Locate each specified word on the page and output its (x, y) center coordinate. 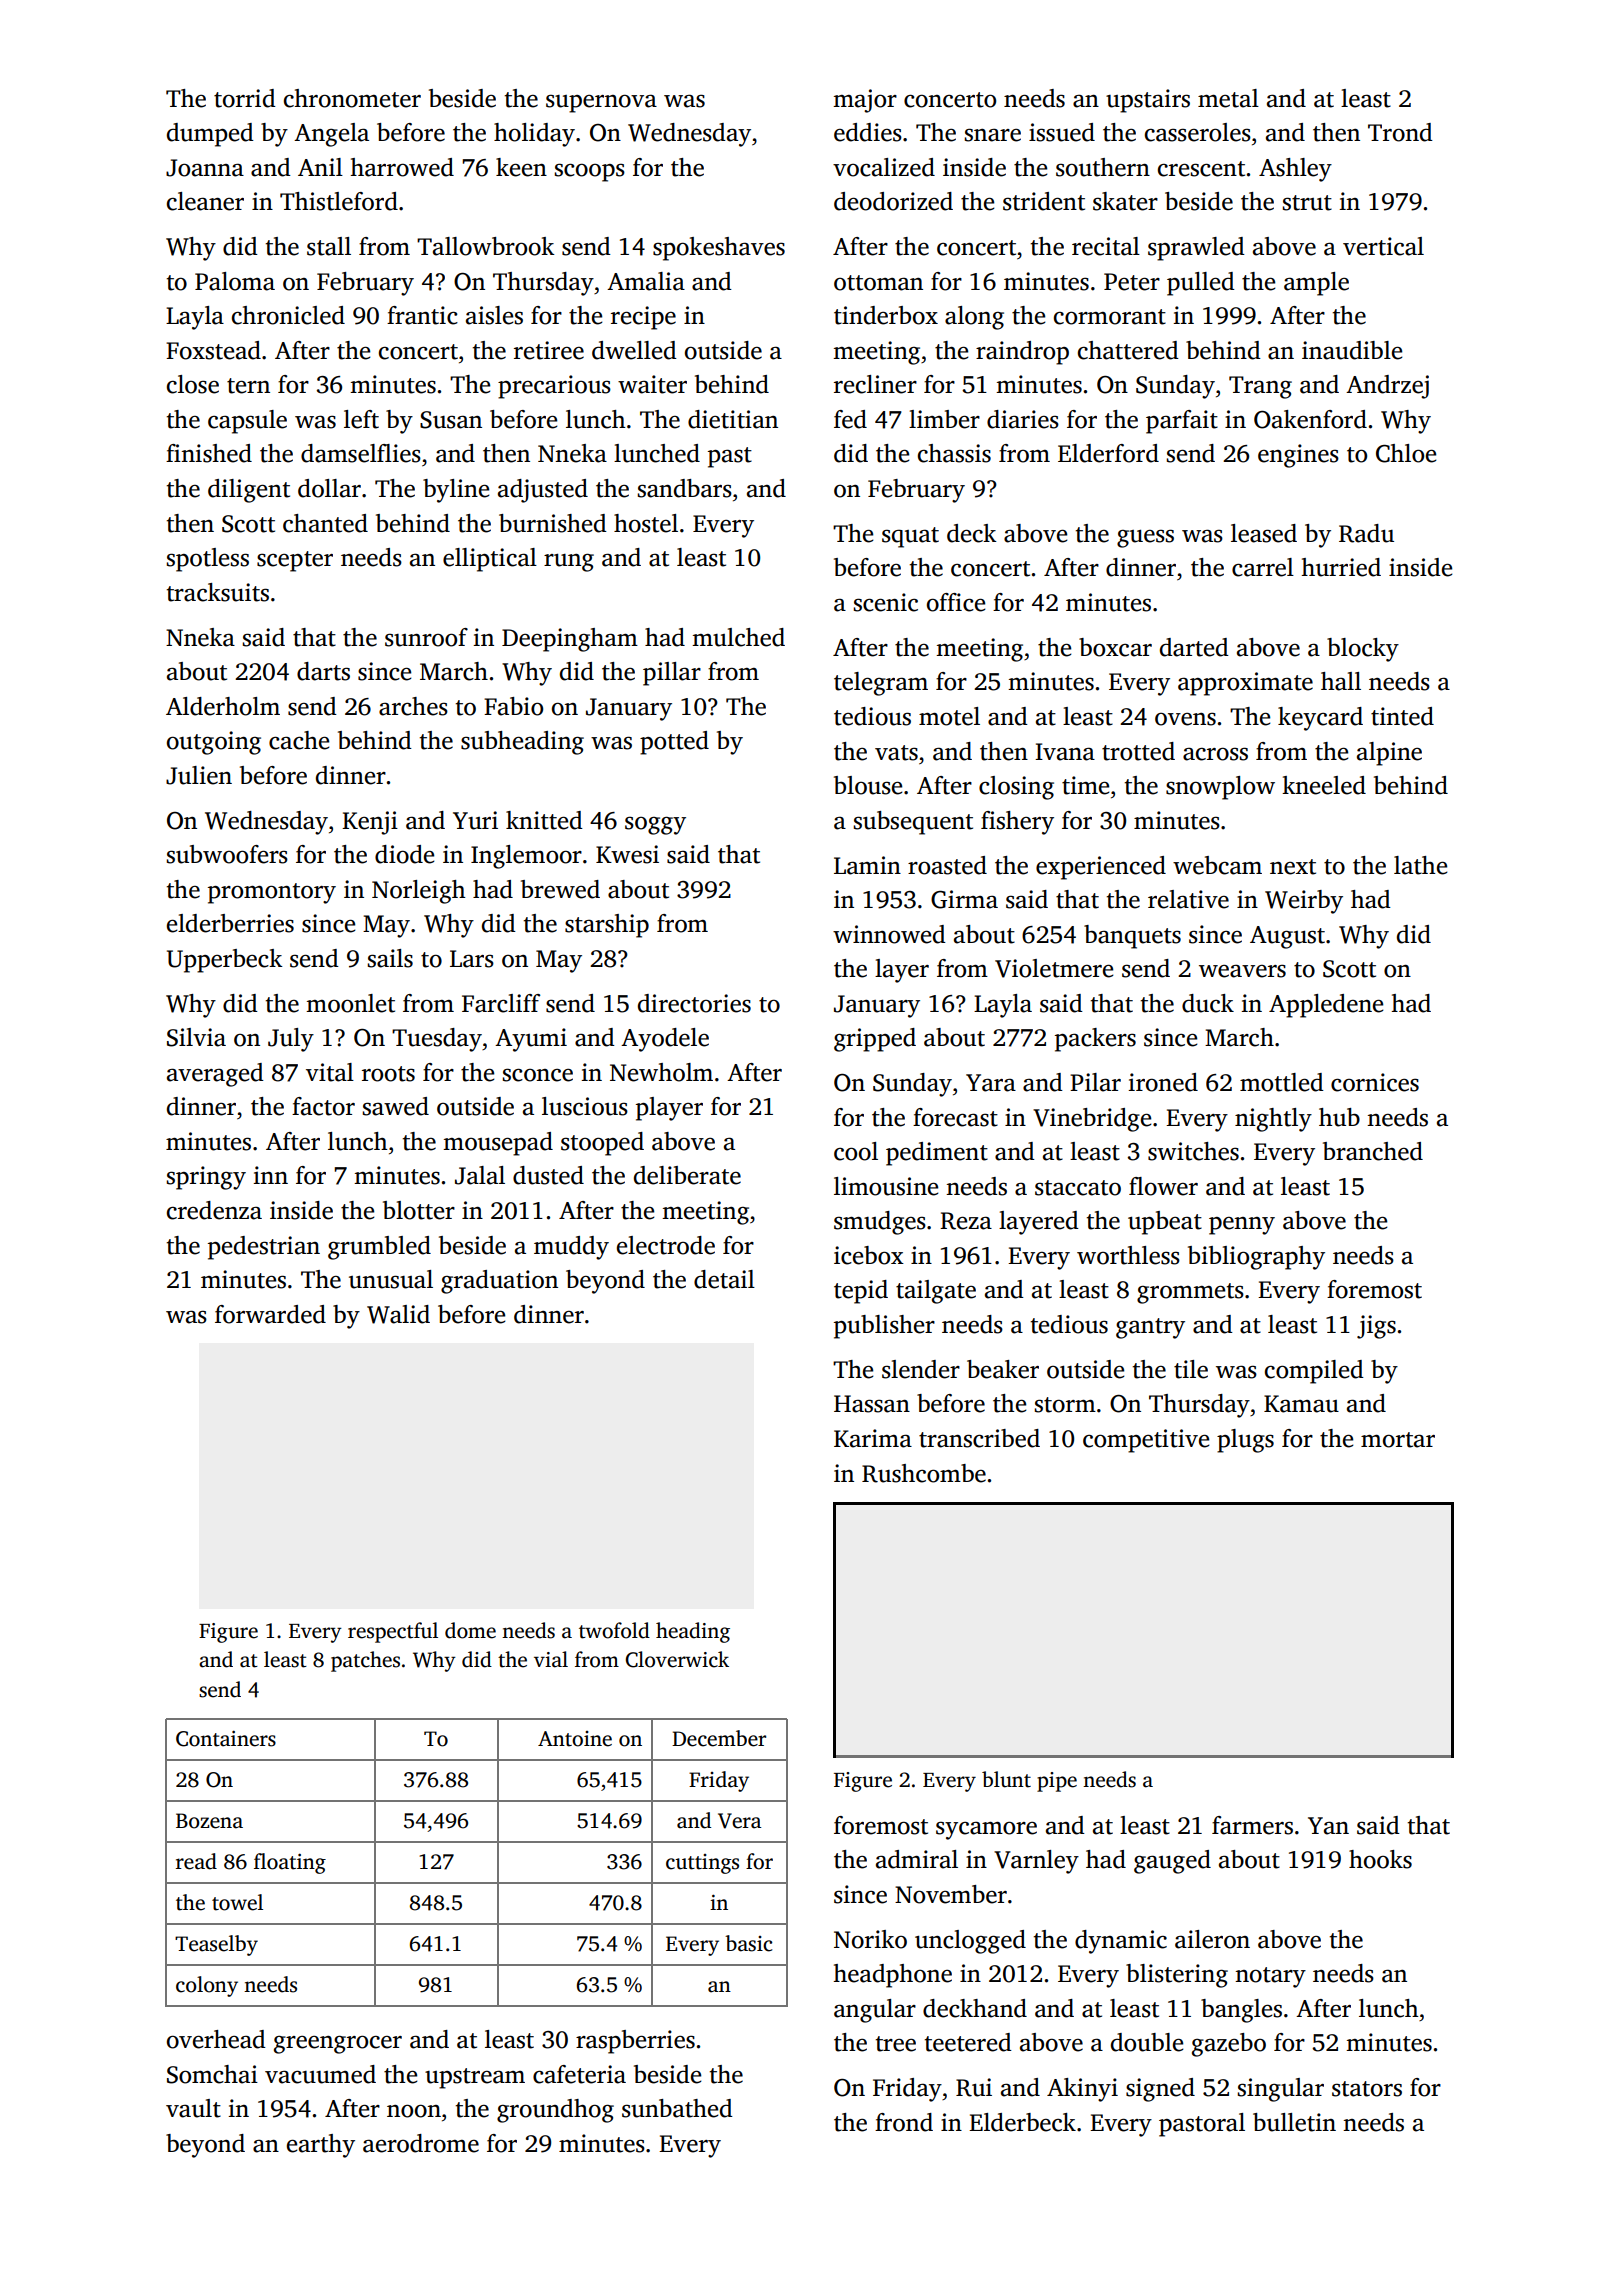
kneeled (1324, 785)
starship (607, 926)
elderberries (230, 923)
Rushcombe (924, 1473)
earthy (321, 2146)
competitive (1146, 1441)
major (865, 101)
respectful (393, 1632)
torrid (245, 98)
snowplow (1220, 788)
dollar (329, 488)
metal (1228, 98)
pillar (672, 674)
